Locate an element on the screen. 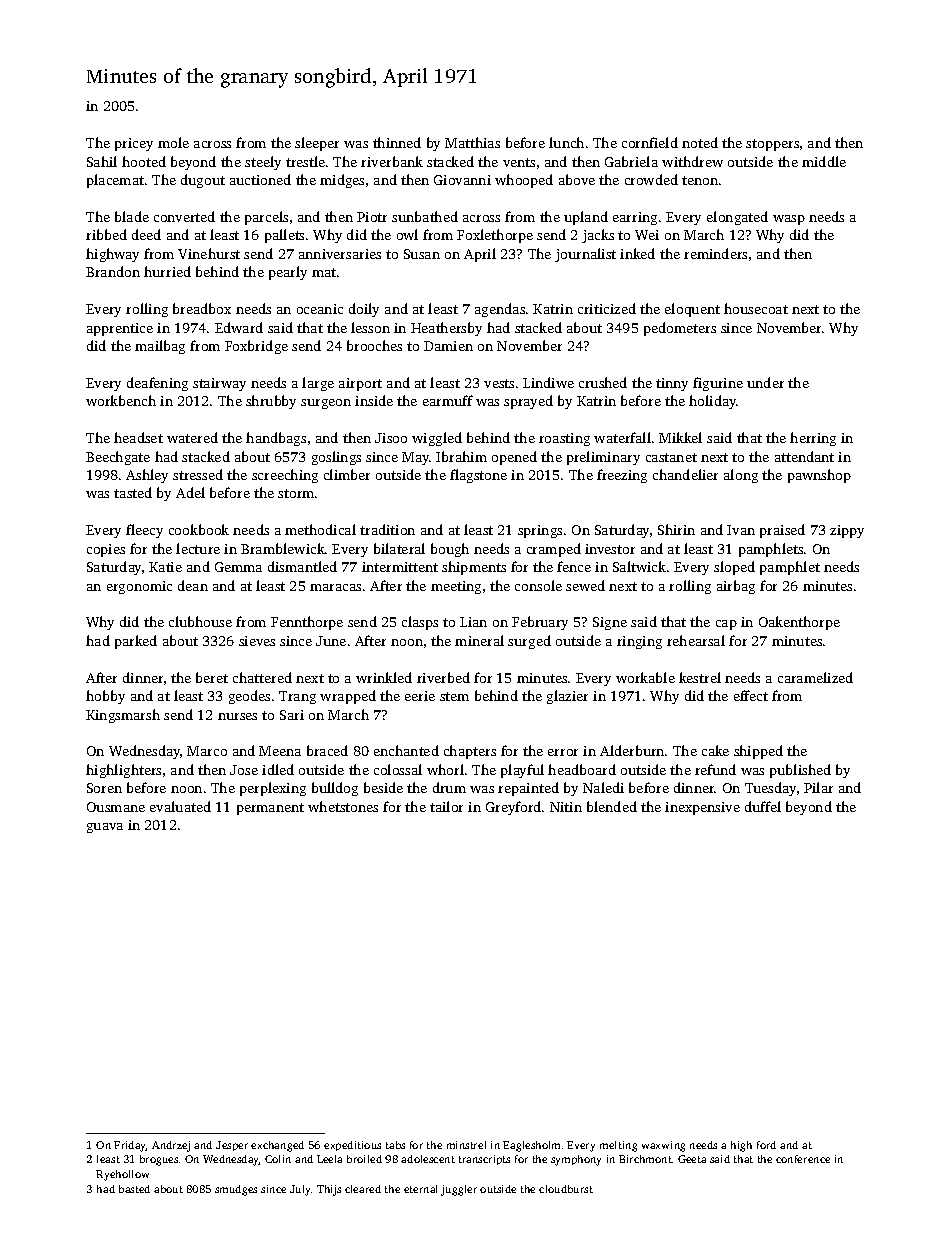 This screenshot has height=1233, width=952. Signe is located at coordinates (610, 623).
